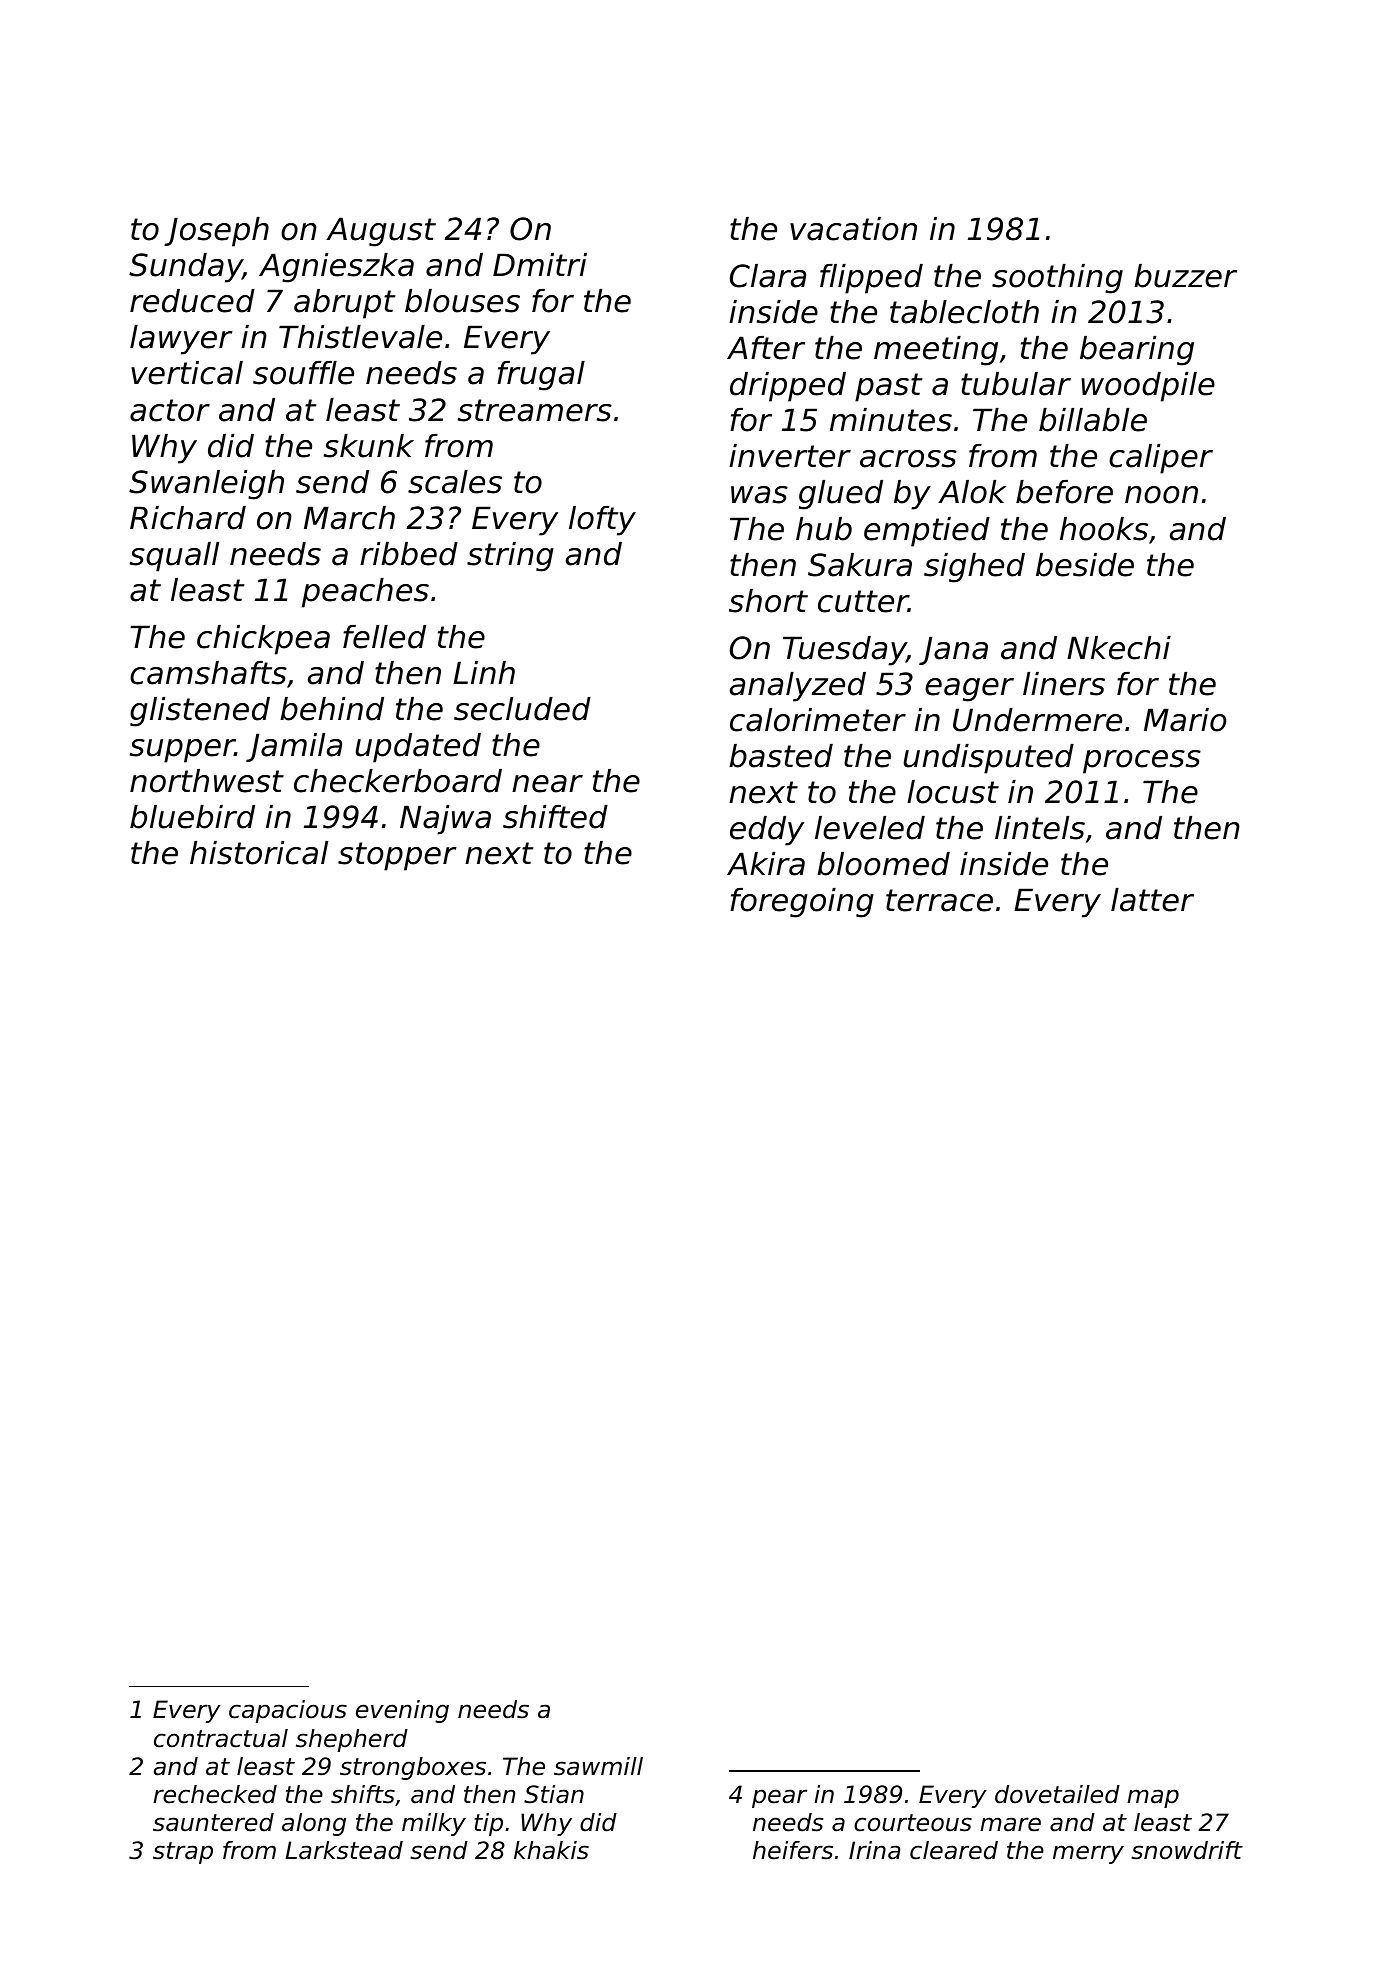  What do you see at coordinates (402, 1711) in the page?
I see `evening` at bounding box center [402, 1711].
